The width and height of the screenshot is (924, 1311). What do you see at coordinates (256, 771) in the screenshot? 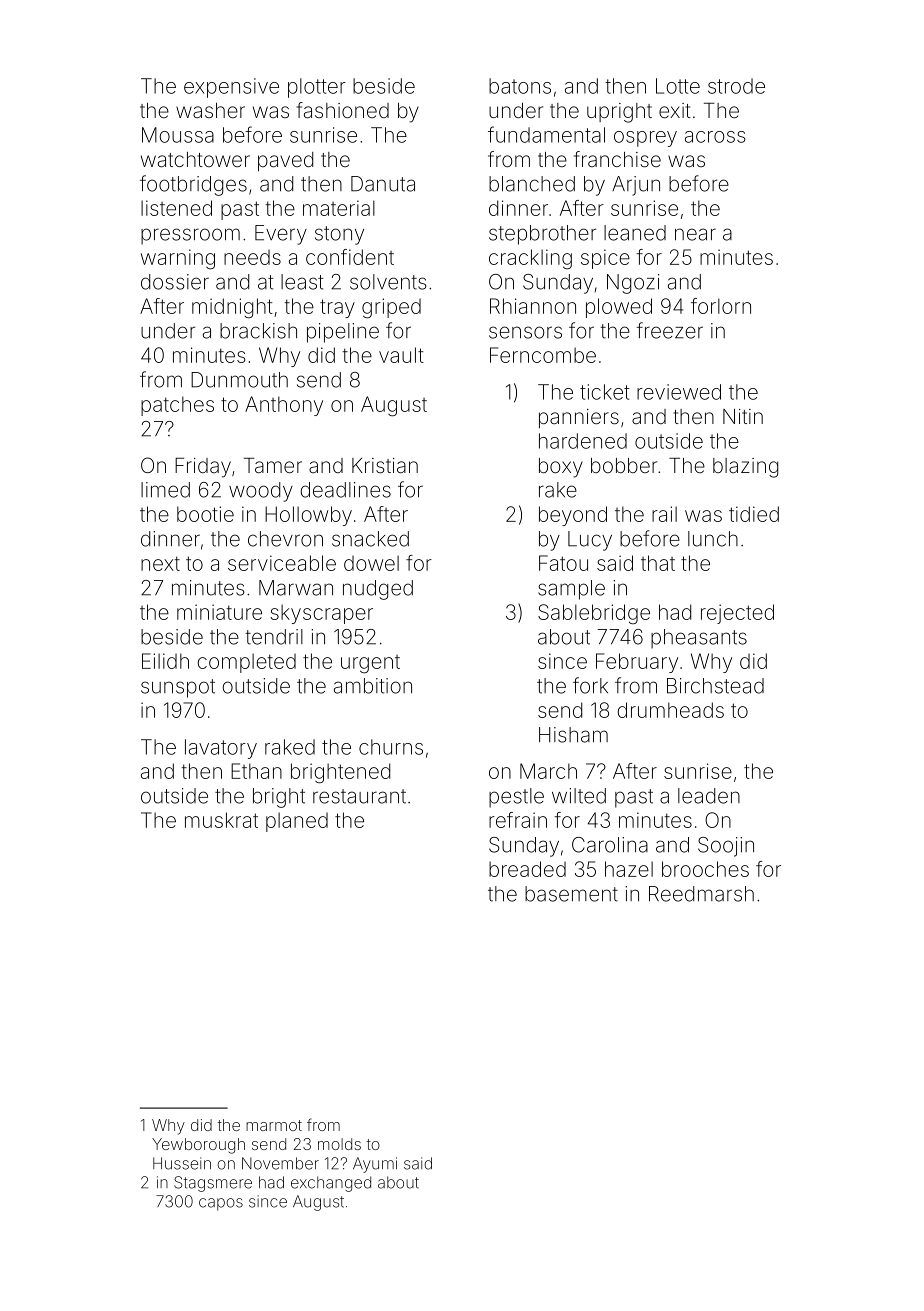
I see `Ethan` at bounding box center [256, 771].
